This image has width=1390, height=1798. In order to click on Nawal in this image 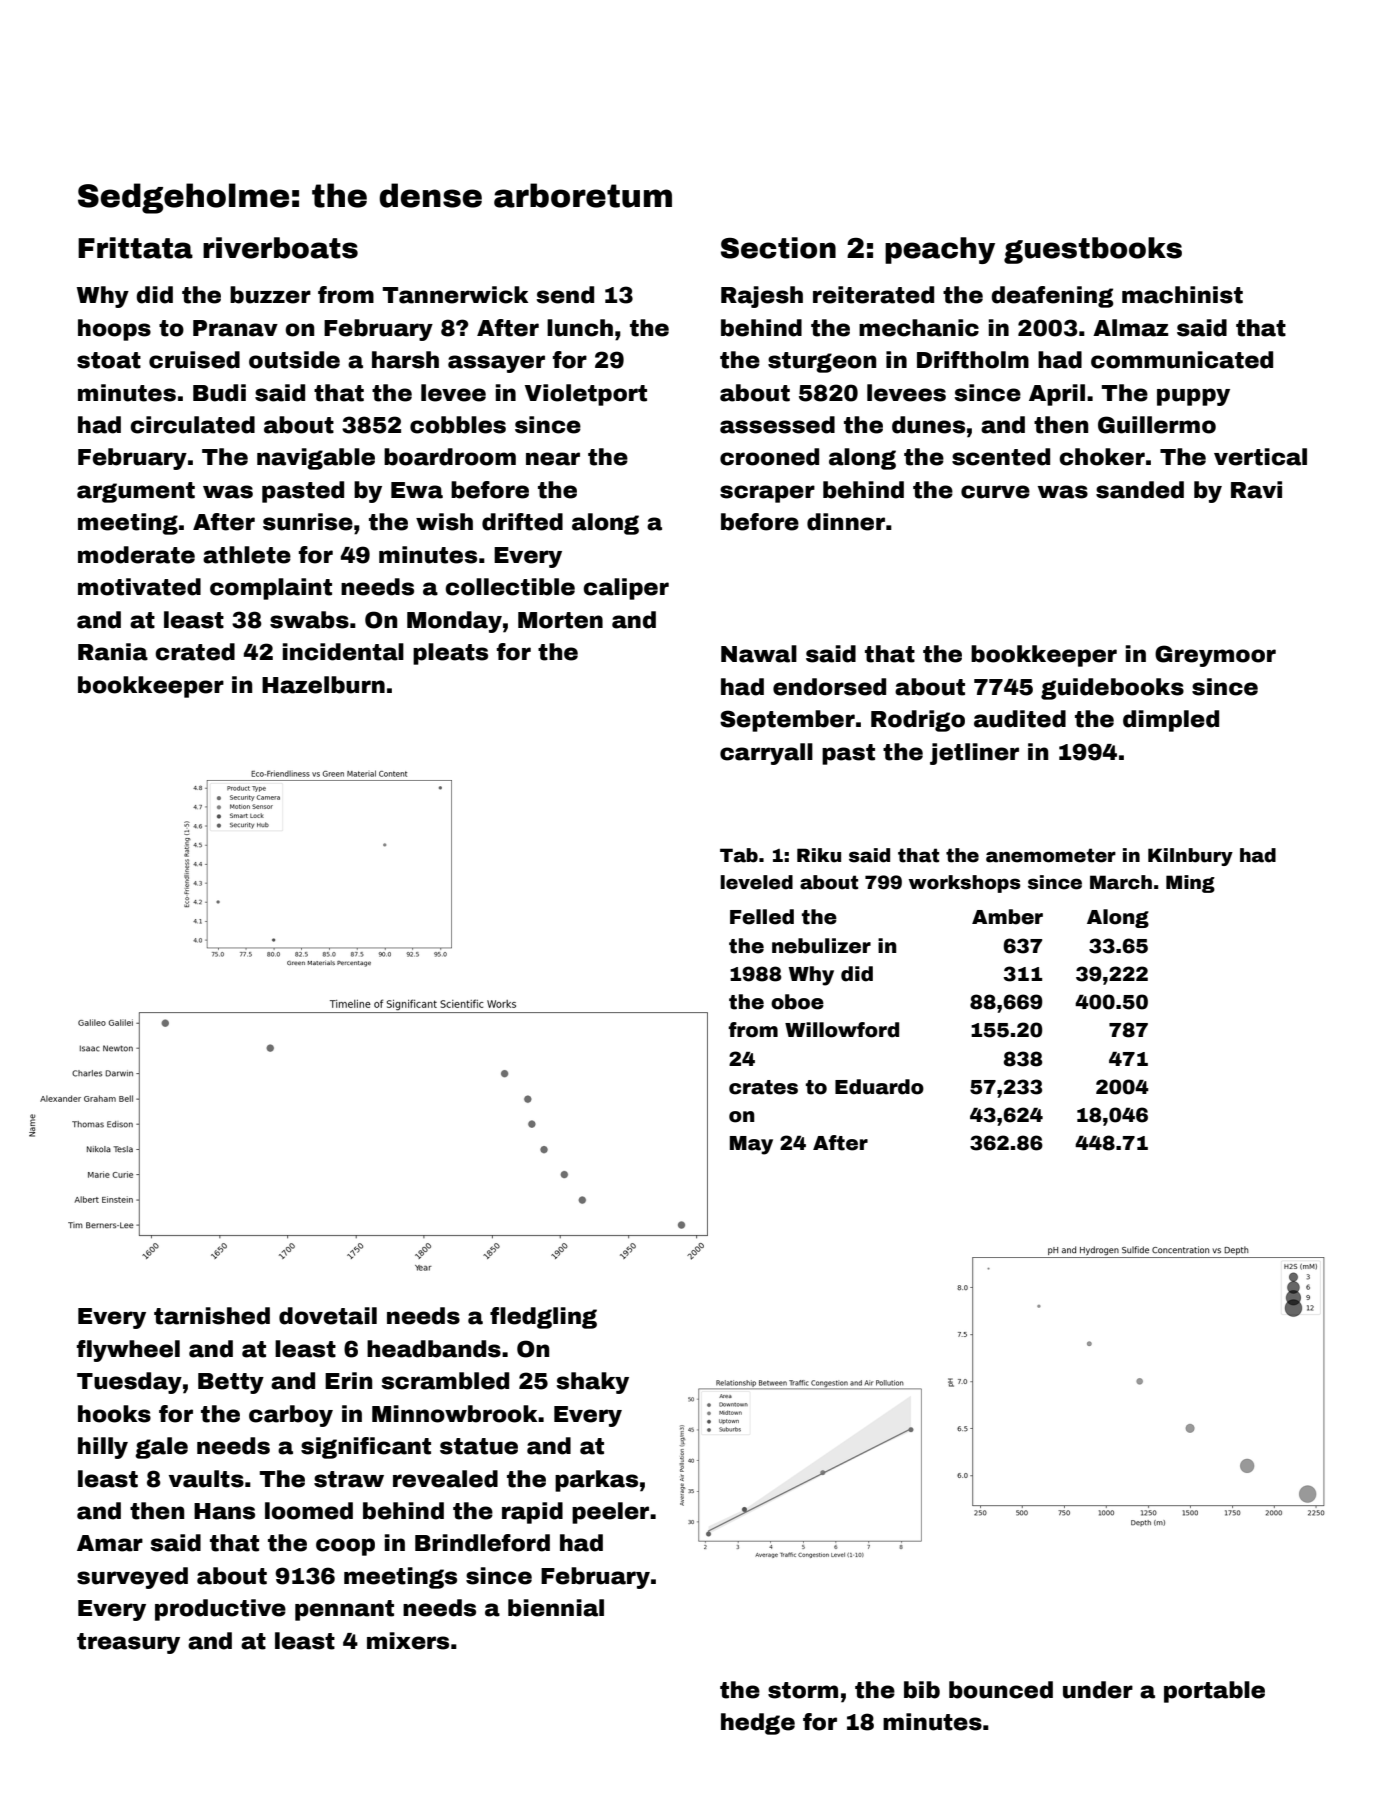, I will do `click(759, 654)`.
